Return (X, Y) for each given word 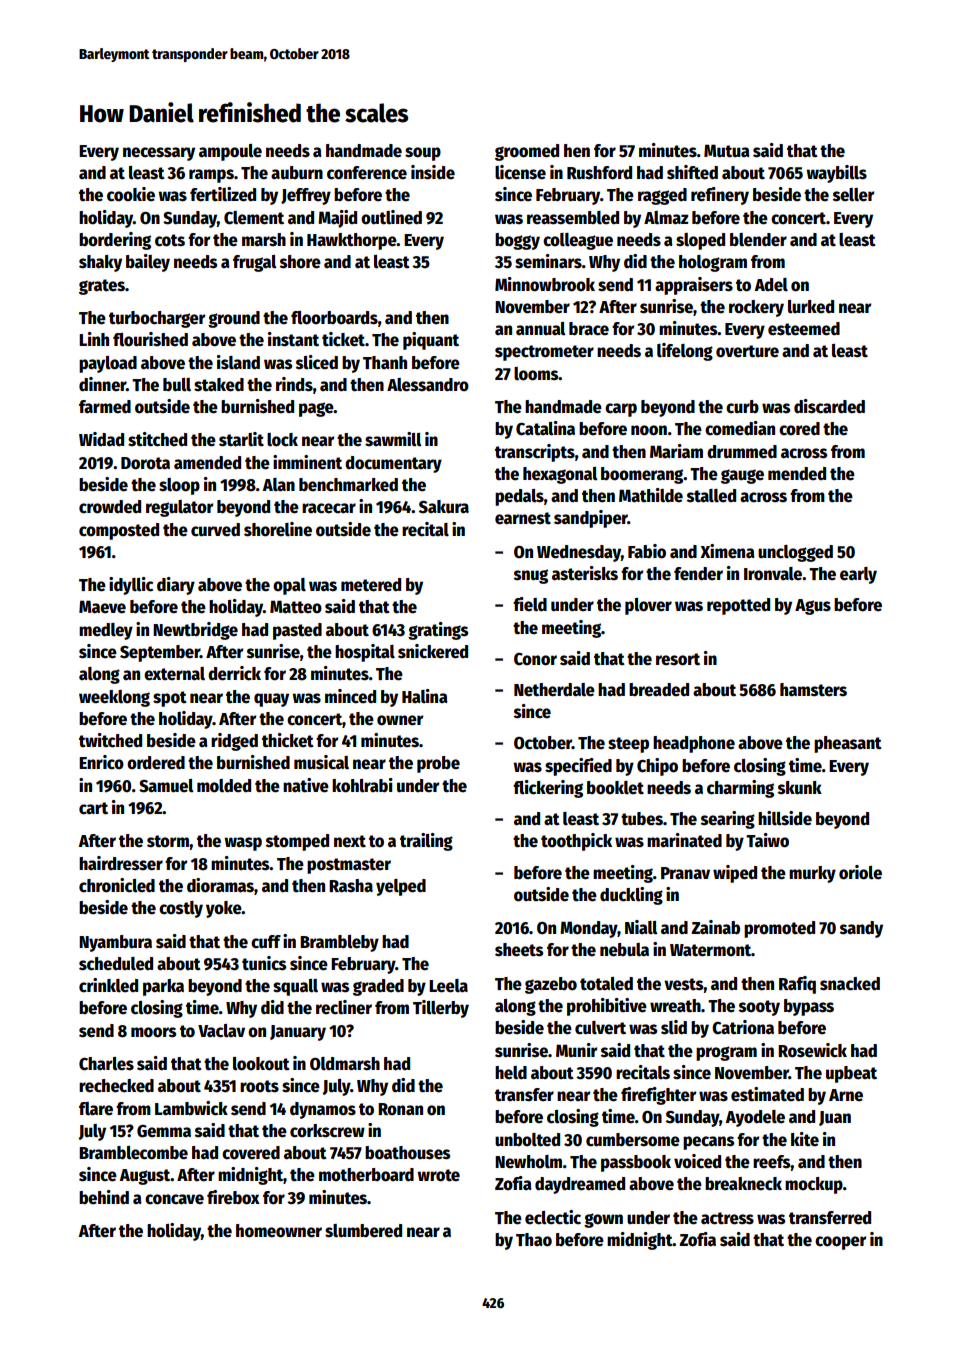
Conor (535, 659)
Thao (534, 1240)
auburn (297, 173)
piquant (431, 341)
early (858, 575)
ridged (234, 742)
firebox (233, 1197)
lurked (811, 307)
